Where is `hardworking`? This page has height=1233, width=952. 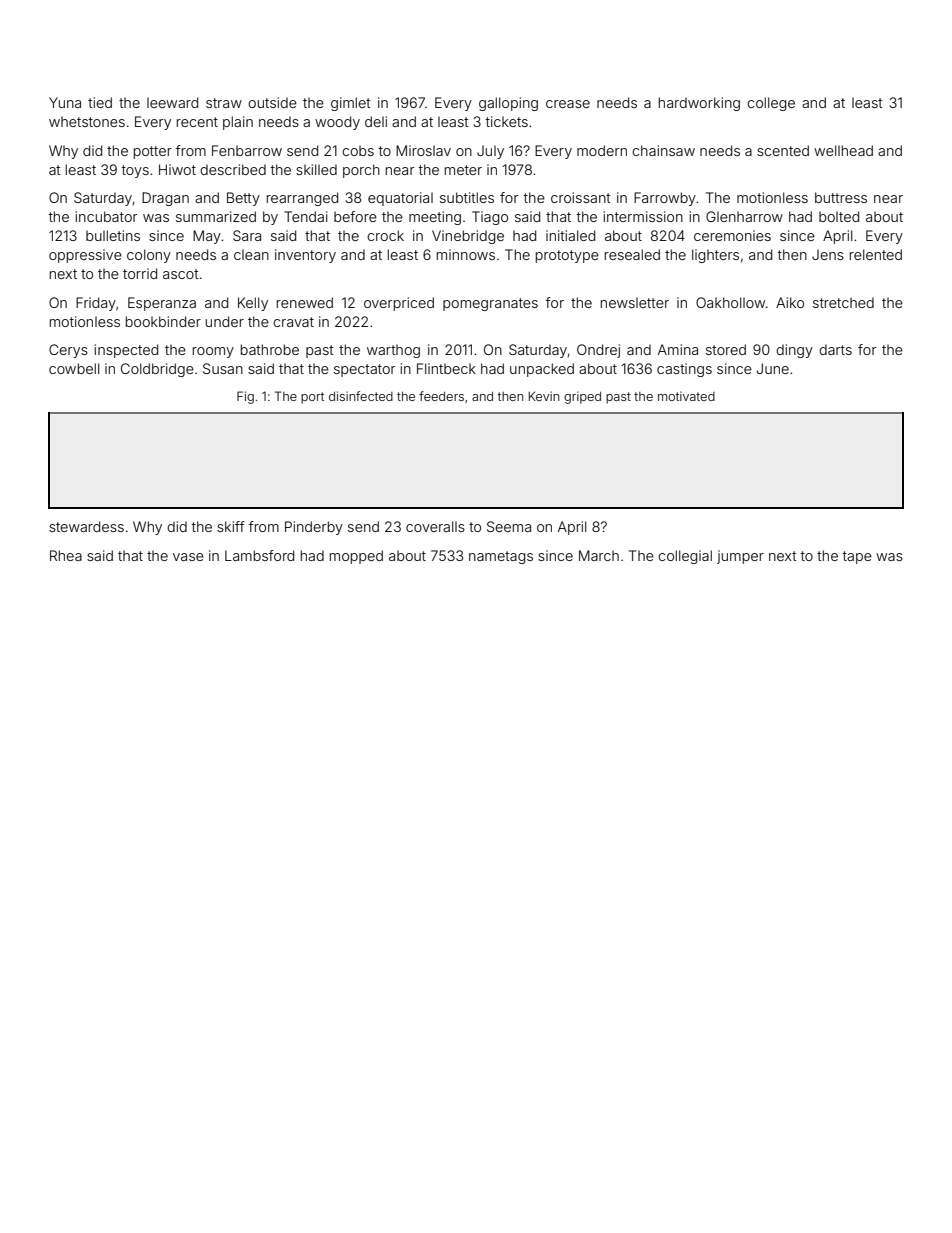 hardworking is located at coordinates (699, 104).
